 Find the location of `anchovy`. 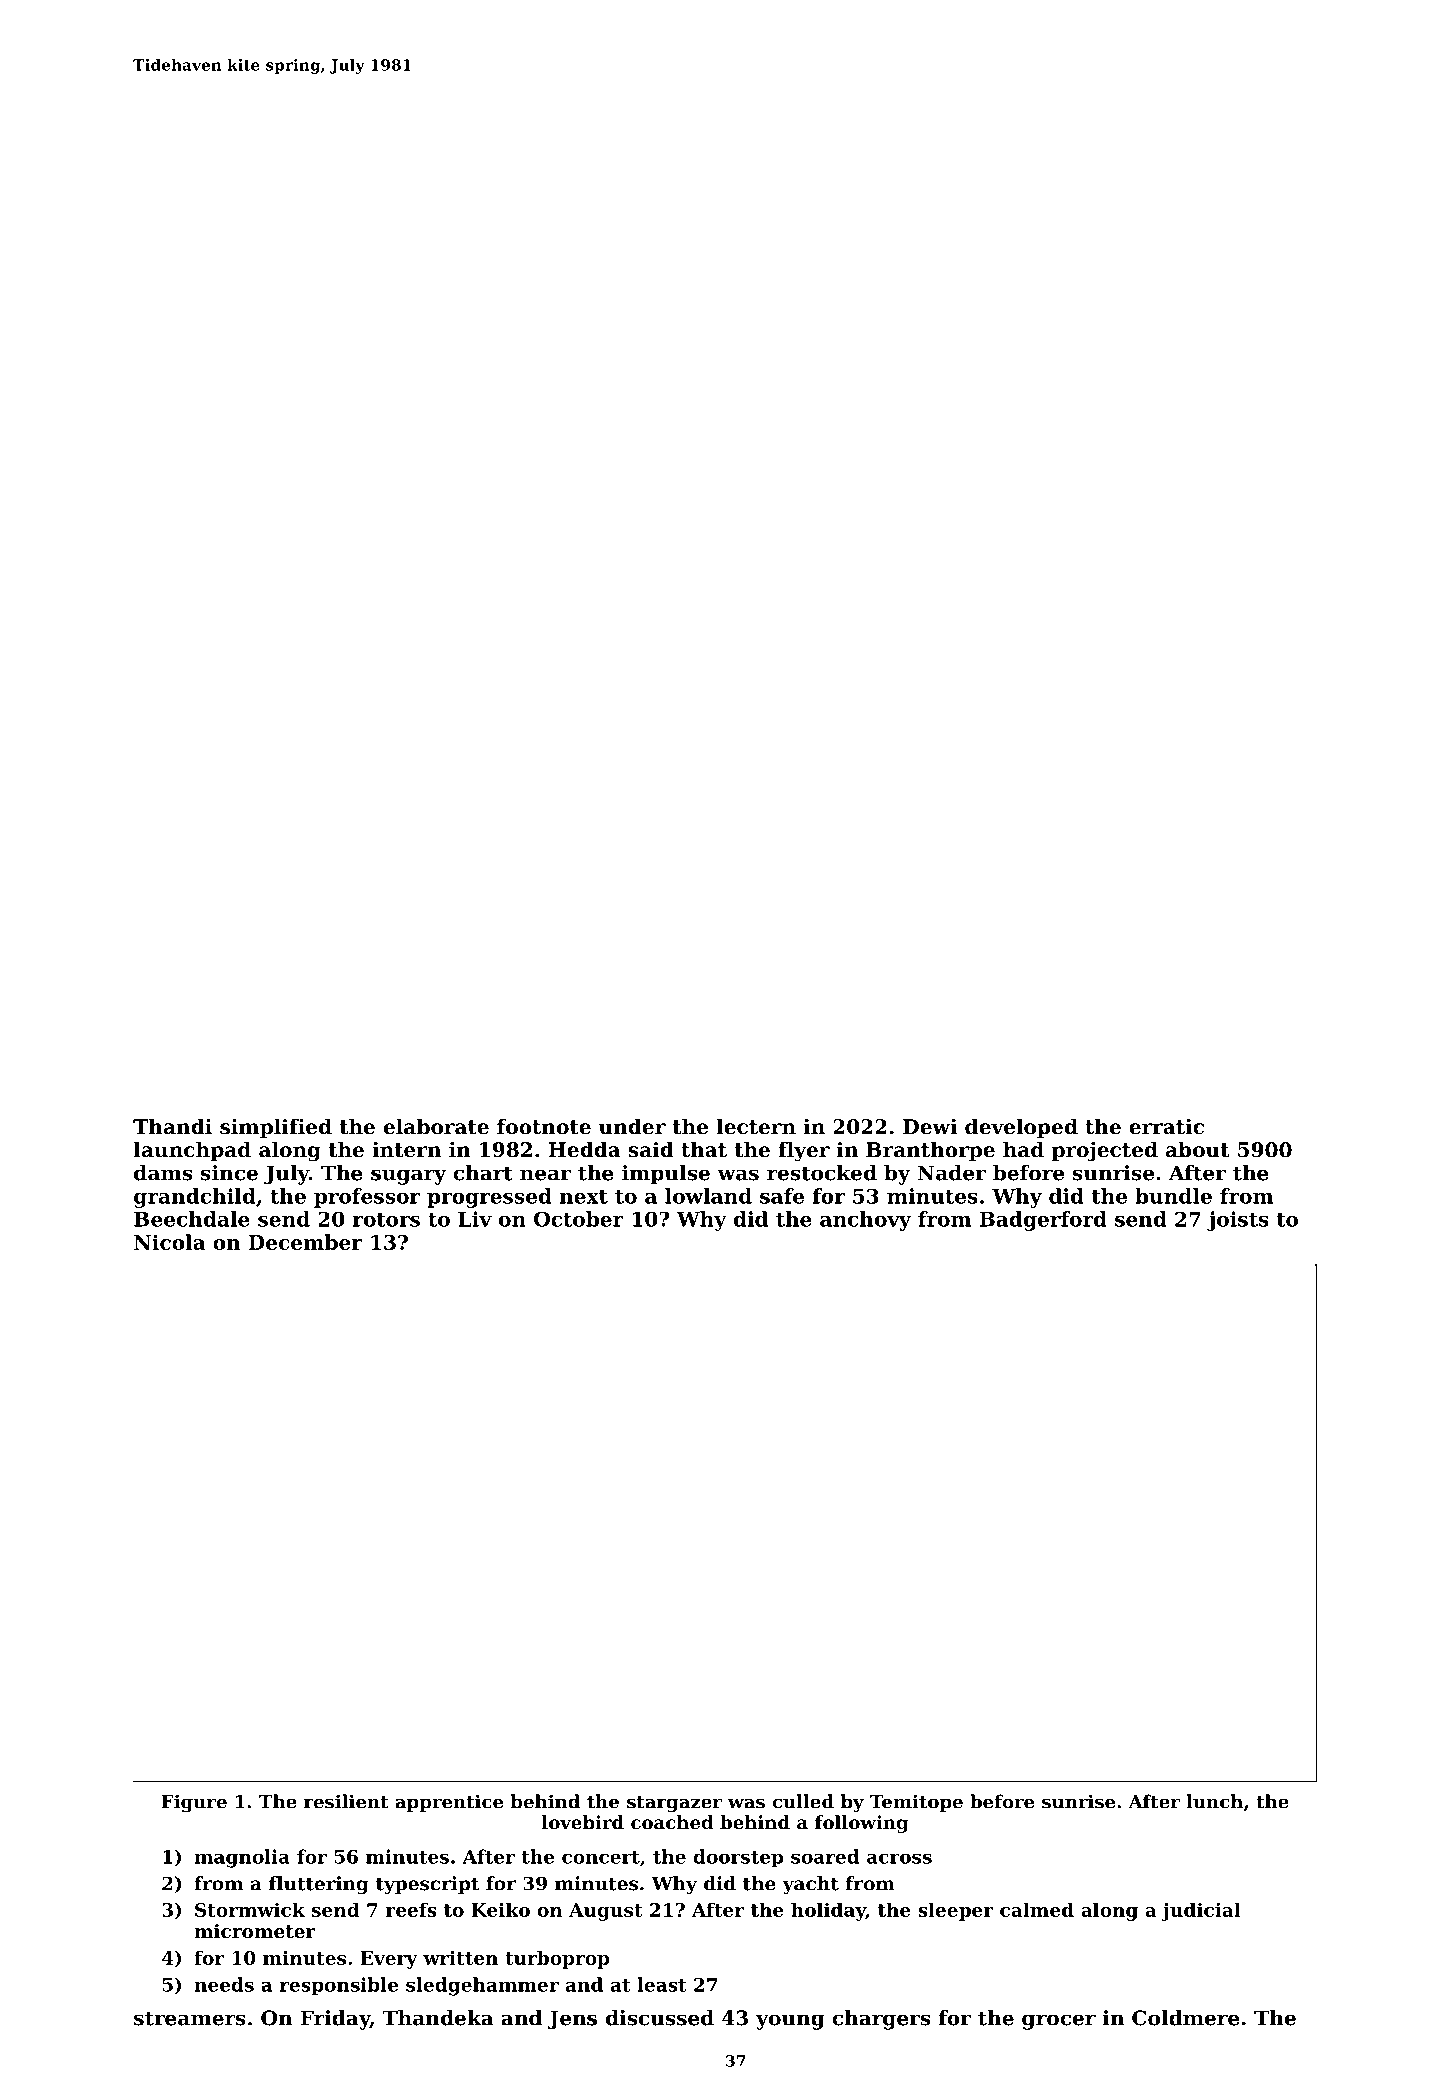

anchovy is located at coordinates (865, 1221).
